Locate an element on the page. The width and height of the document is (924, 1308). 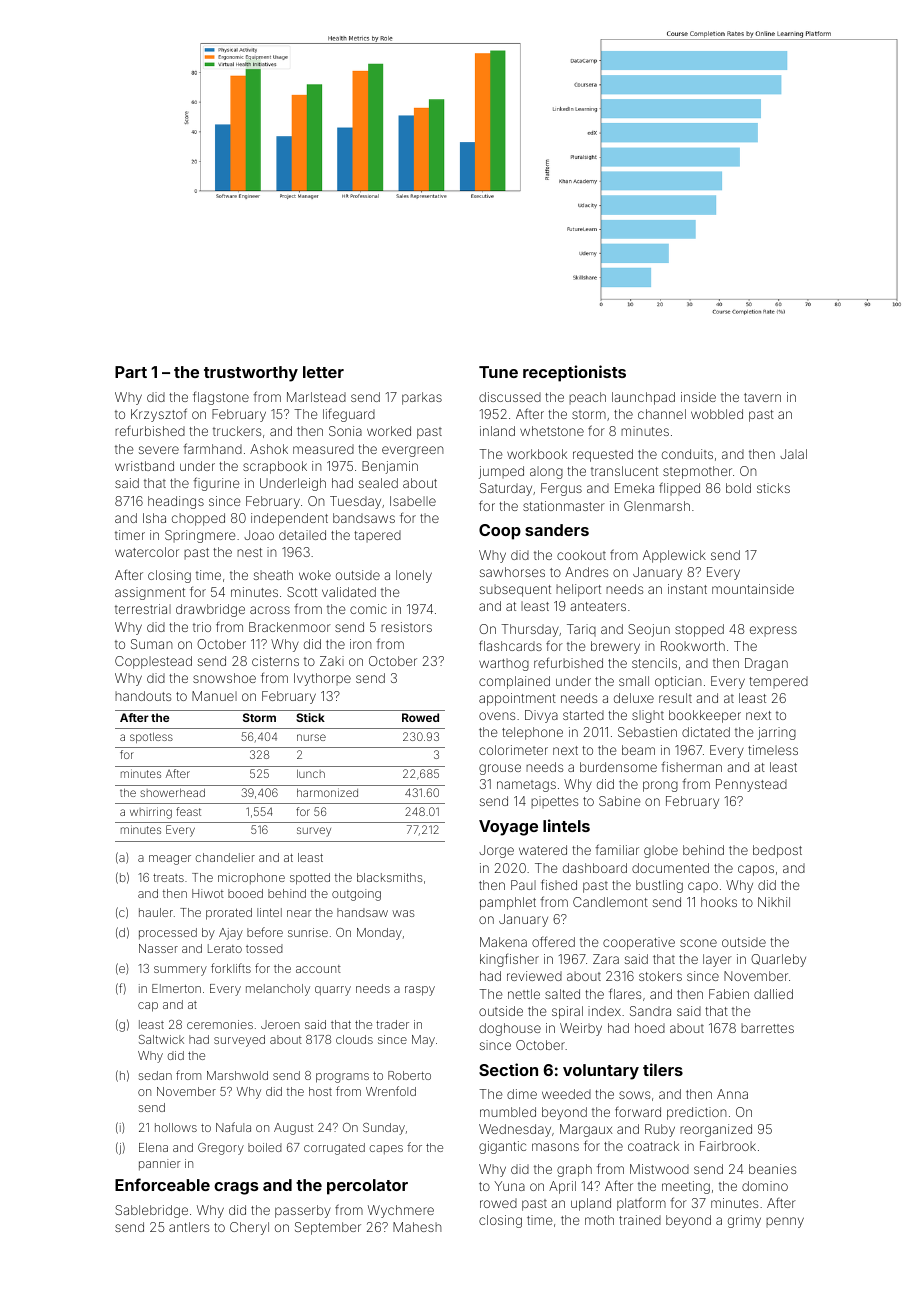
percolator is located at coordinates (367, 1187).
